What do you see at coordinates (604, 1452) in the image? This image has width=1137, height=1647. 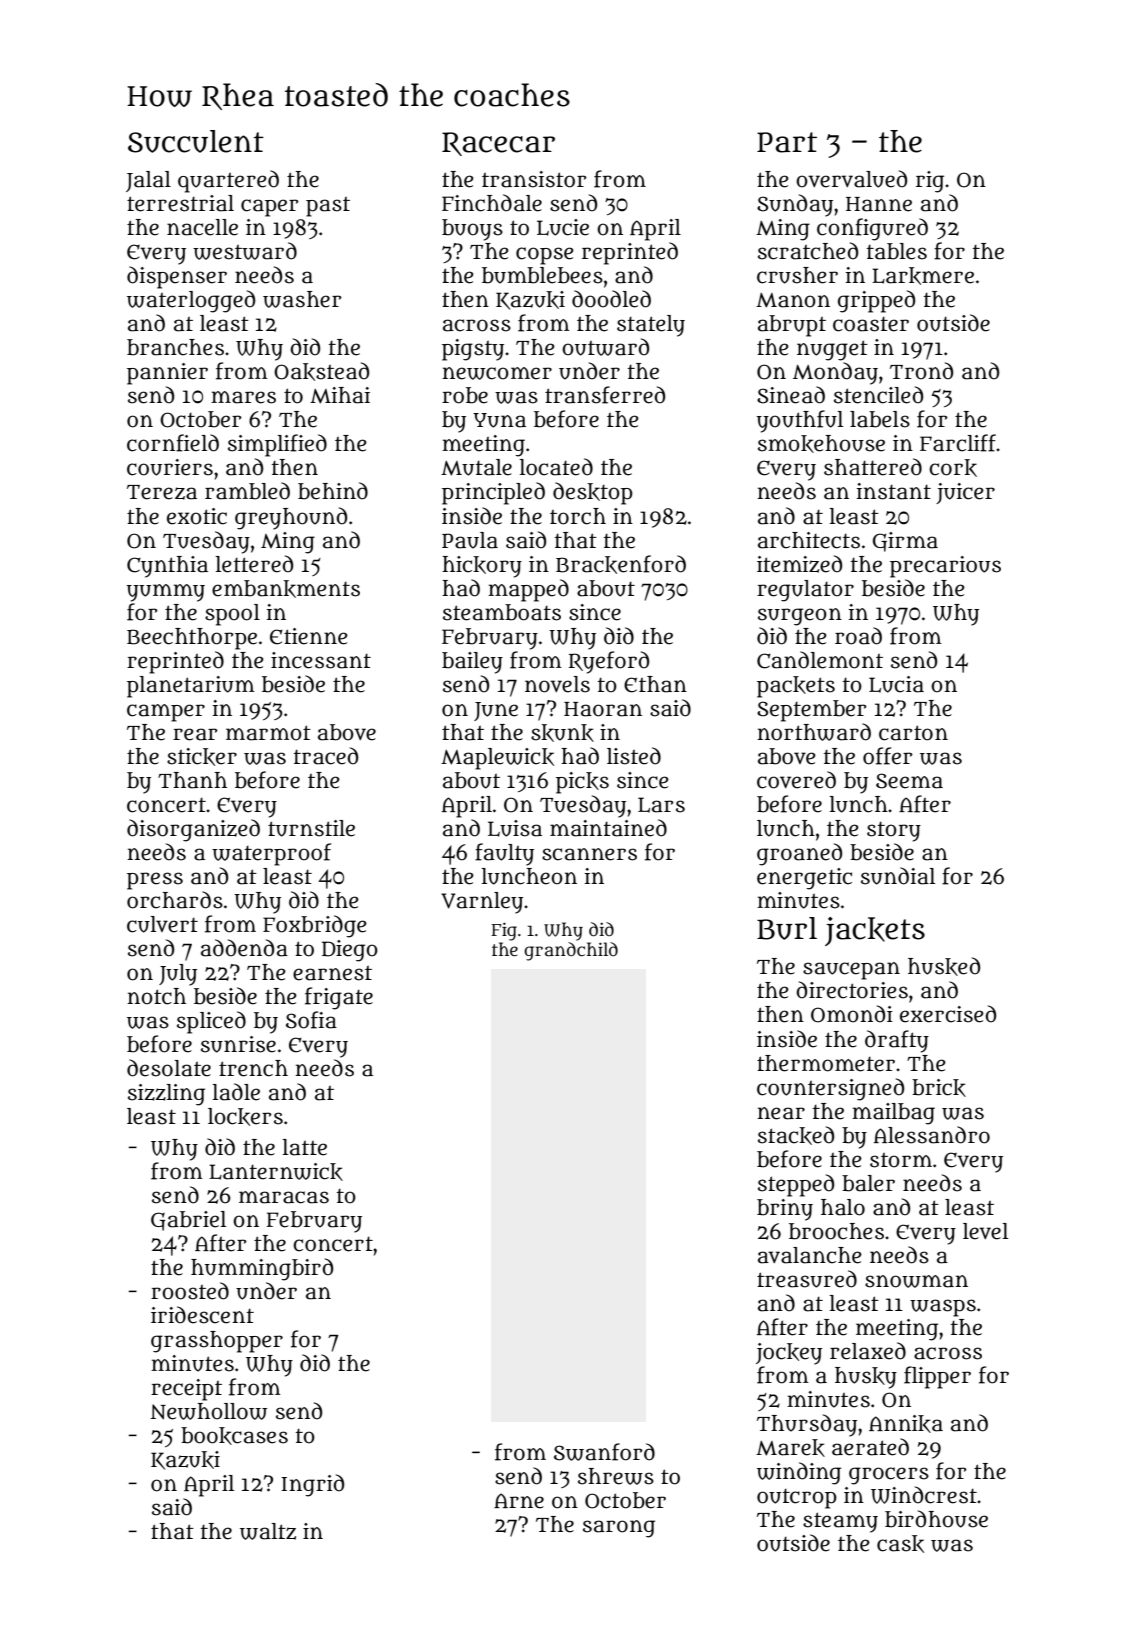 I see `Swanford` at bounding box center [604, 1452].
